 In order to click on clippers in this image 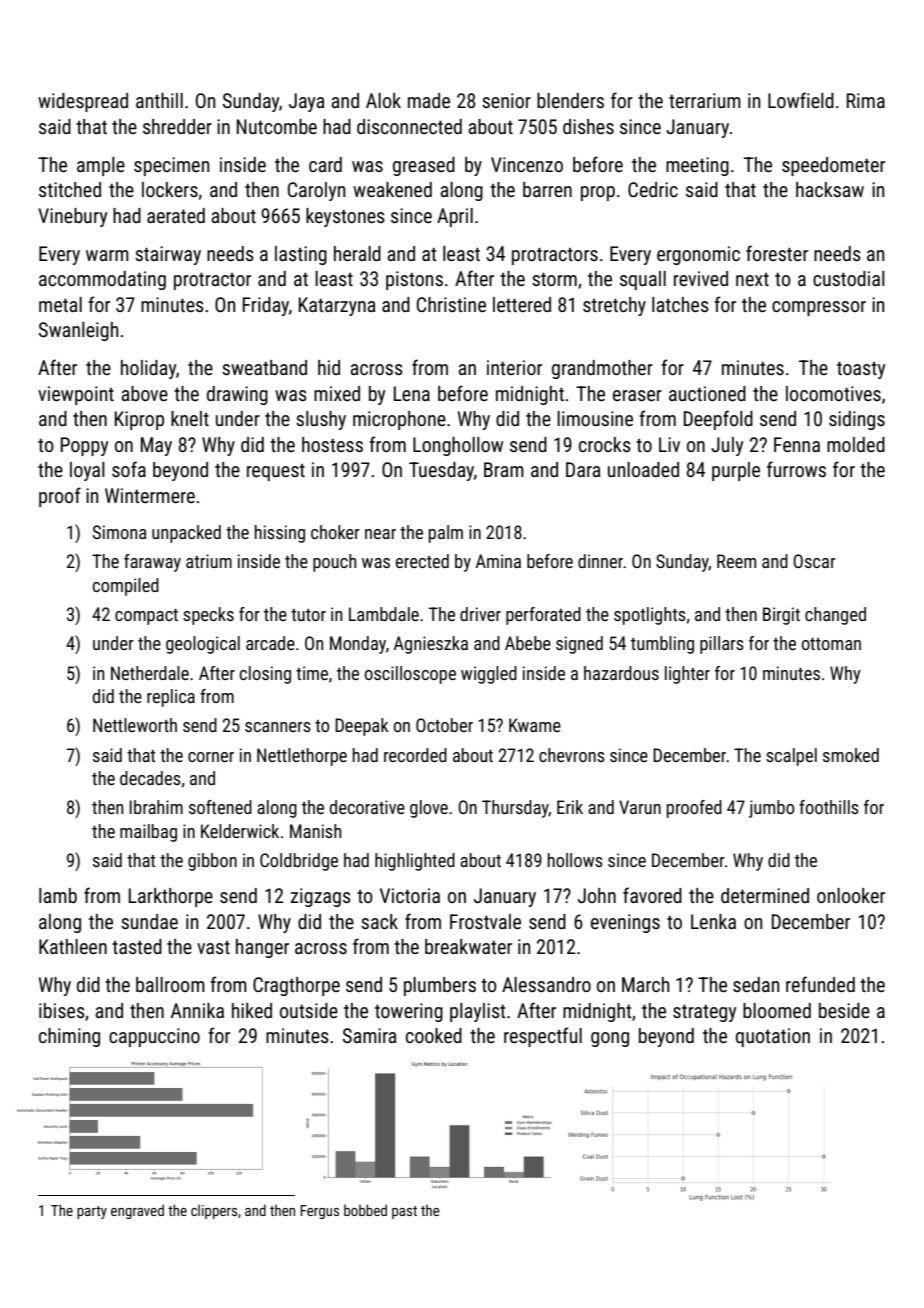, I will do `click(214, 1211)`.
